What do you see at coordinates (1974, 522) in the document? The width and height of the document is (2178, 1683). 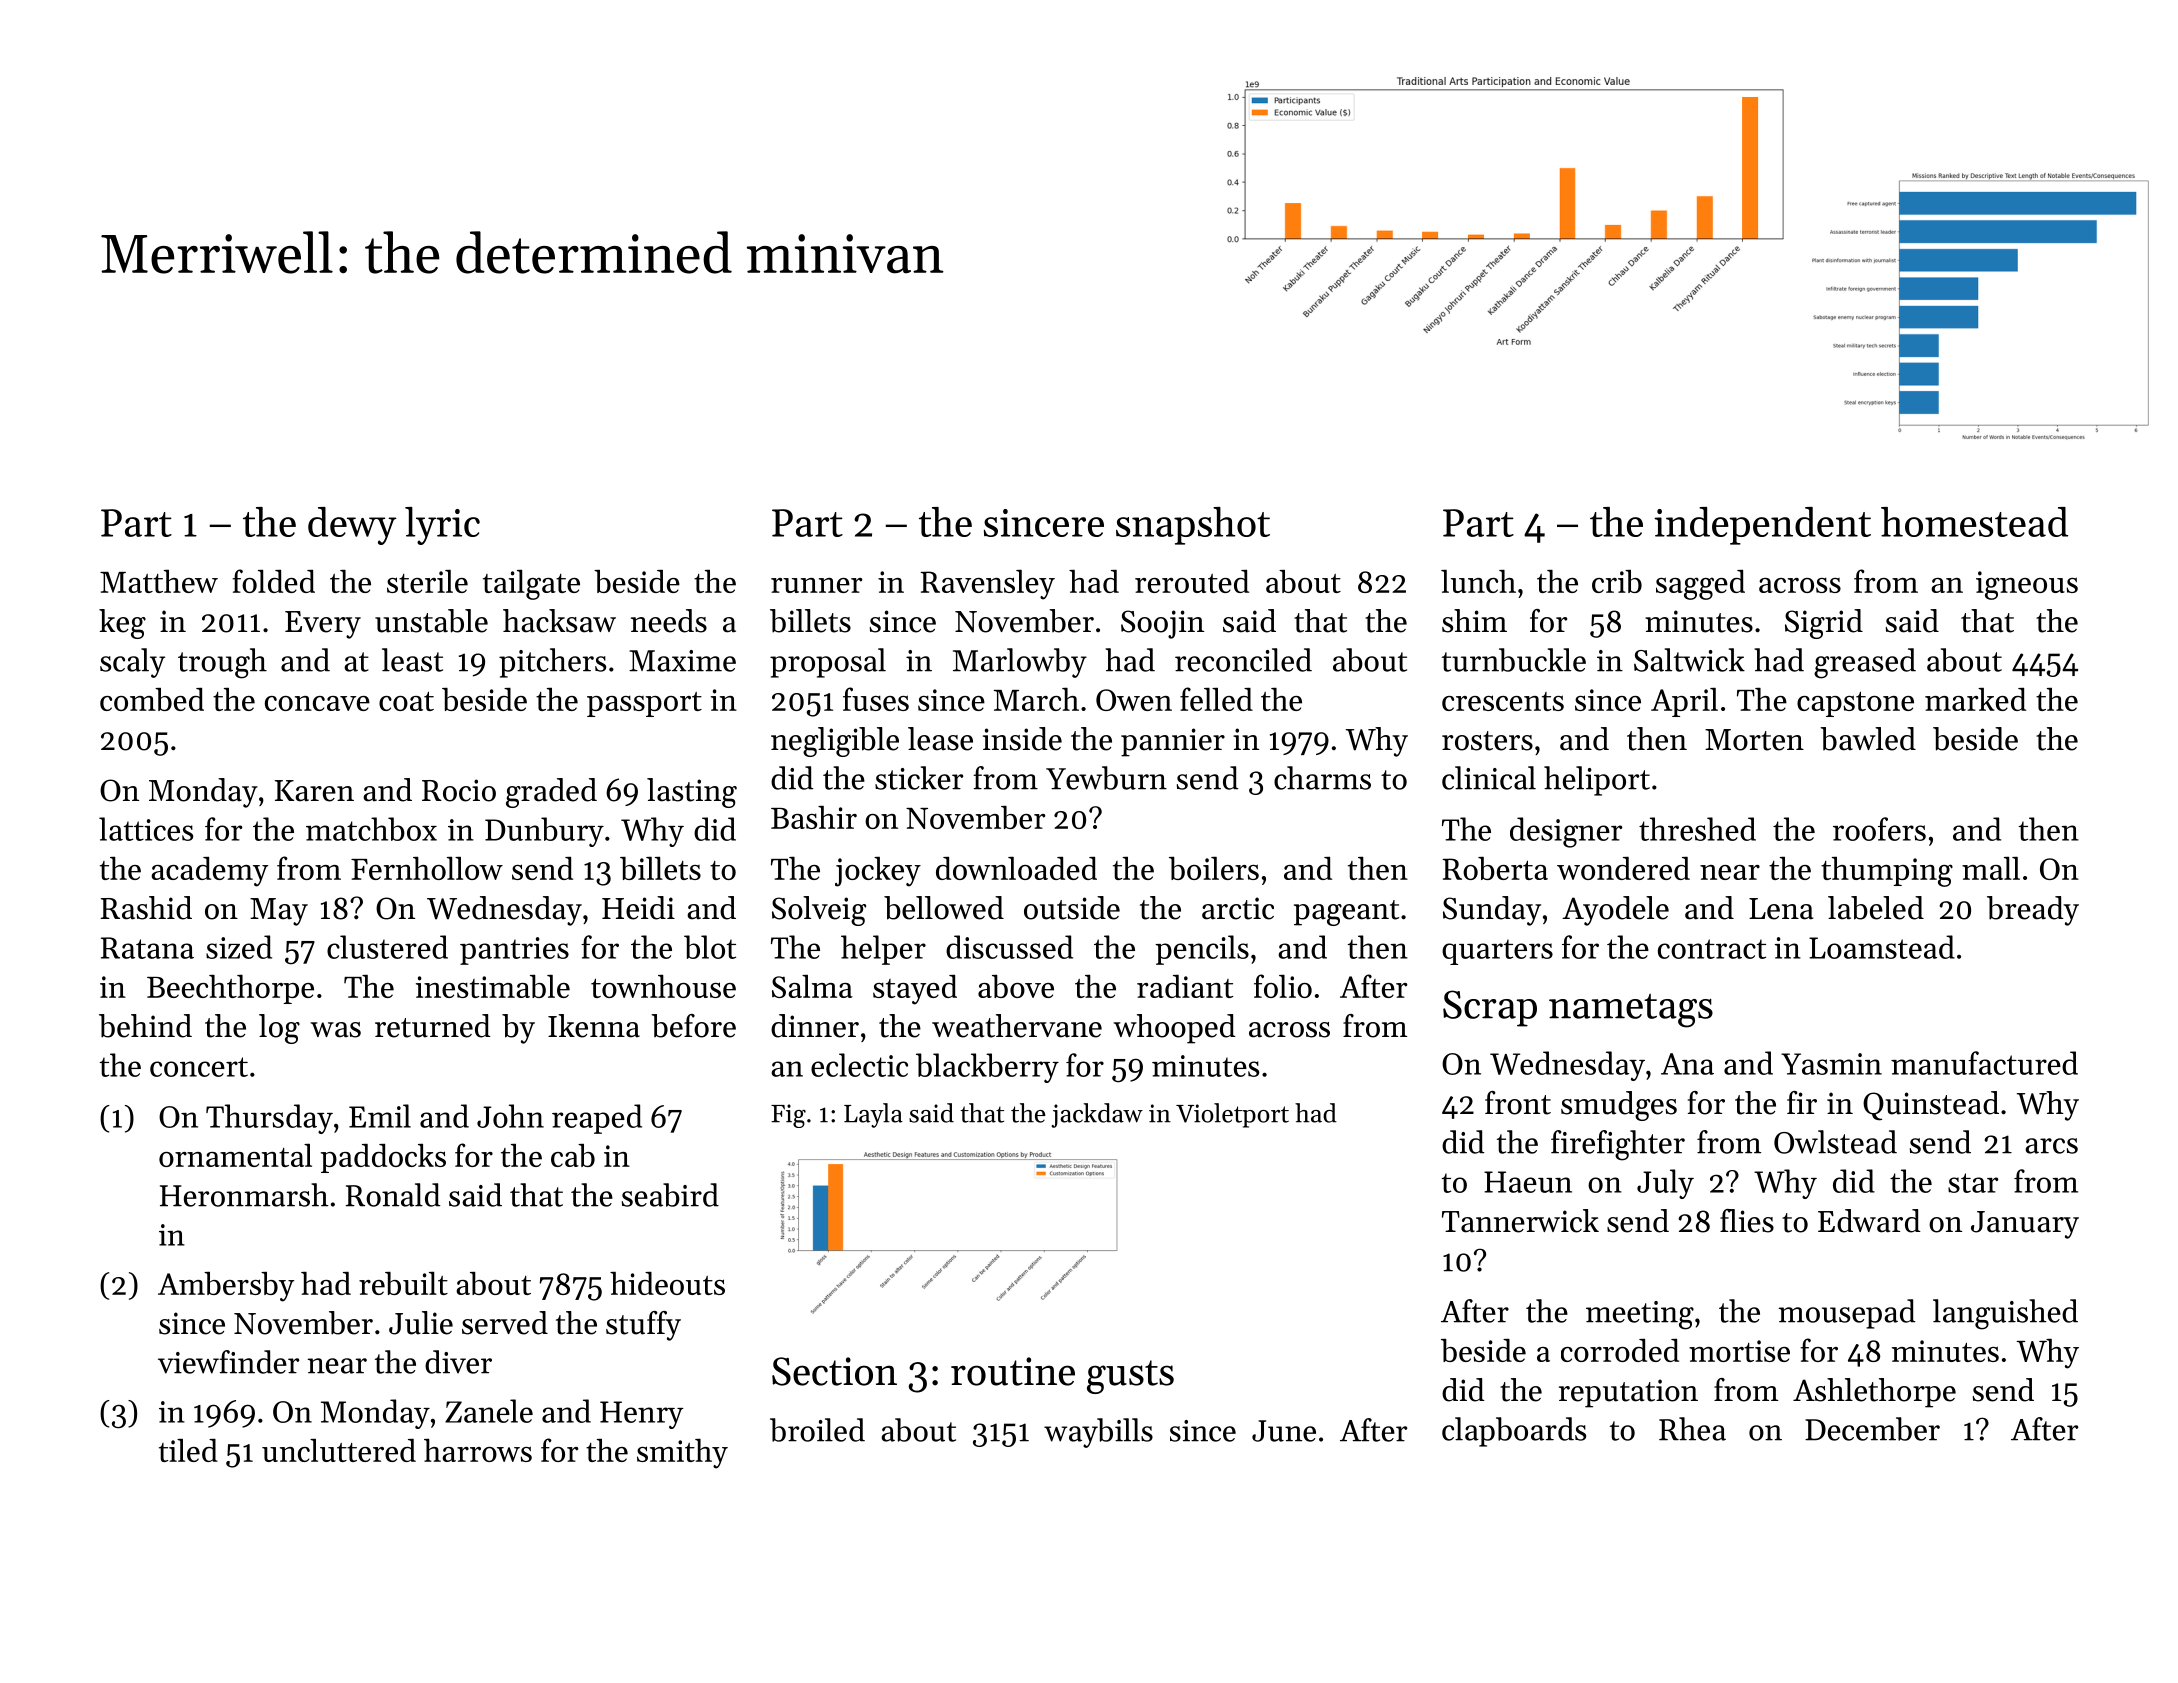 I see `homestead` at bounding box center [1974, 522].
